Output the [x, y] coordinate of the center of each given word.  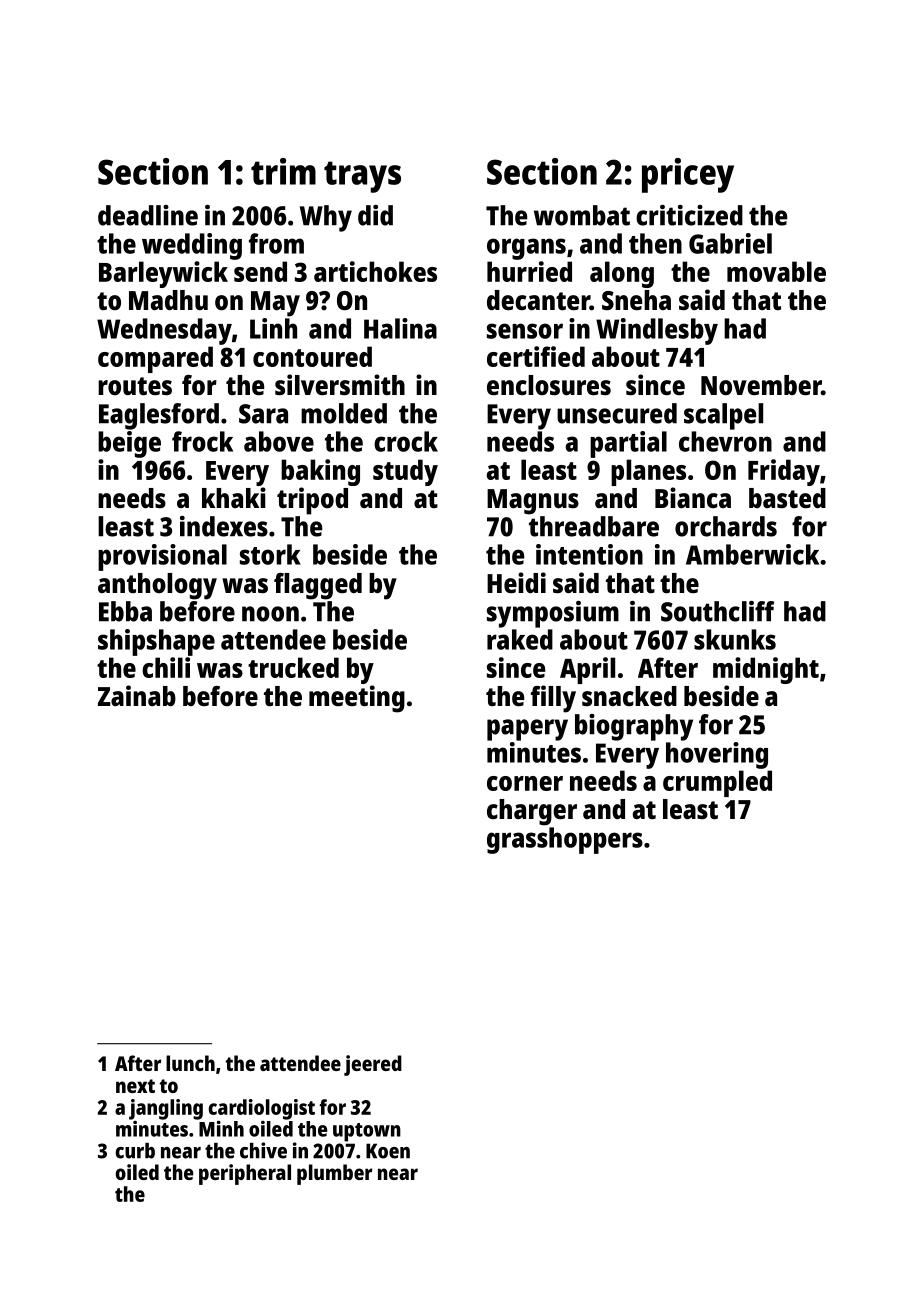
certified [536, 356]
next [135, 1086]
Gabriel [730, 243]
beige [129, 444]
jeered [373, 1065]
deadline [148, 215]
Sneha [636, 300]
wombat [582, 215]
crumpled [717, 783]
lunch [190, 1063]
